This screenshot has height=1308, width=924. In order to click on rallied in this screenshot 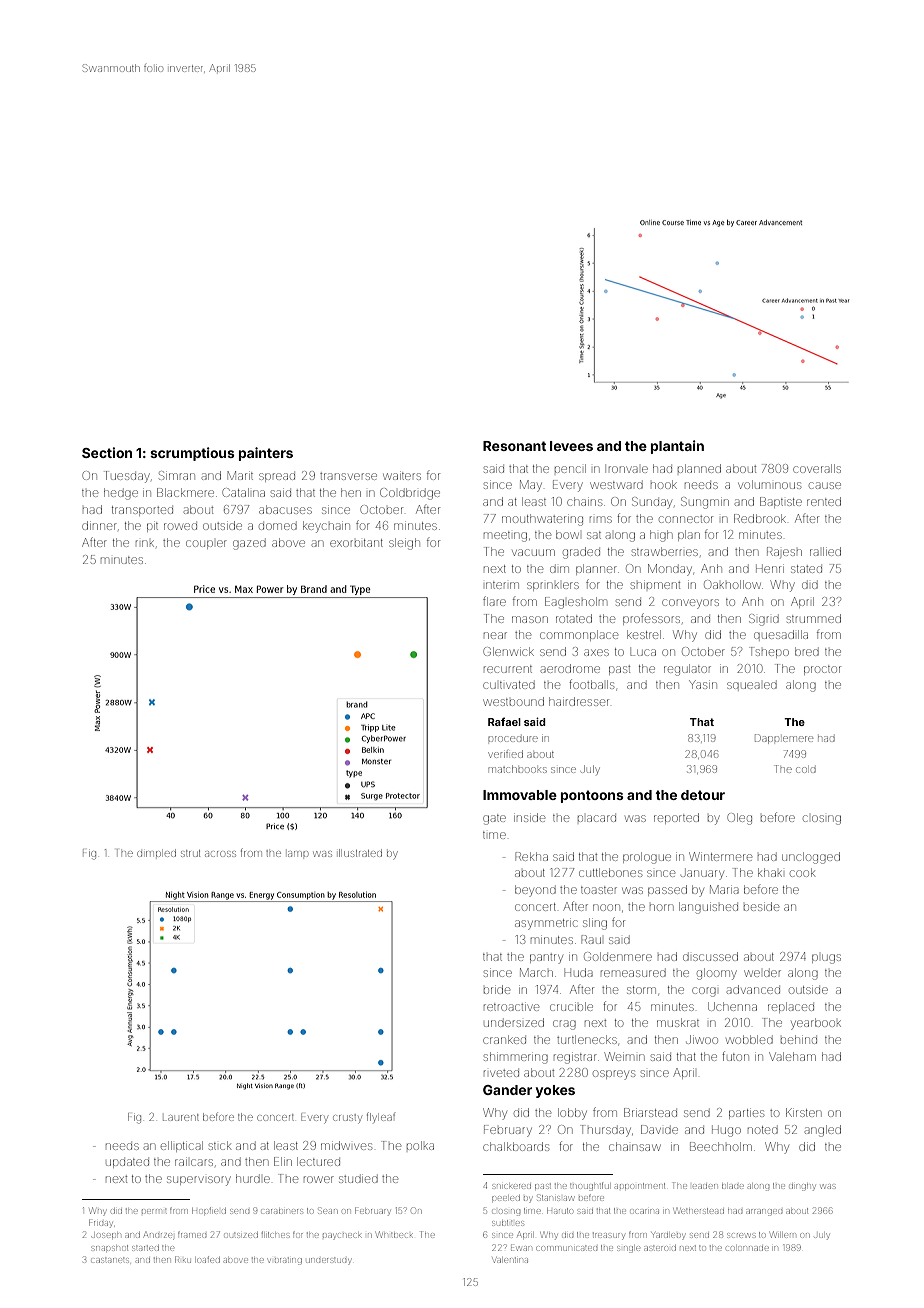, I will do `click(825, 551)`.
